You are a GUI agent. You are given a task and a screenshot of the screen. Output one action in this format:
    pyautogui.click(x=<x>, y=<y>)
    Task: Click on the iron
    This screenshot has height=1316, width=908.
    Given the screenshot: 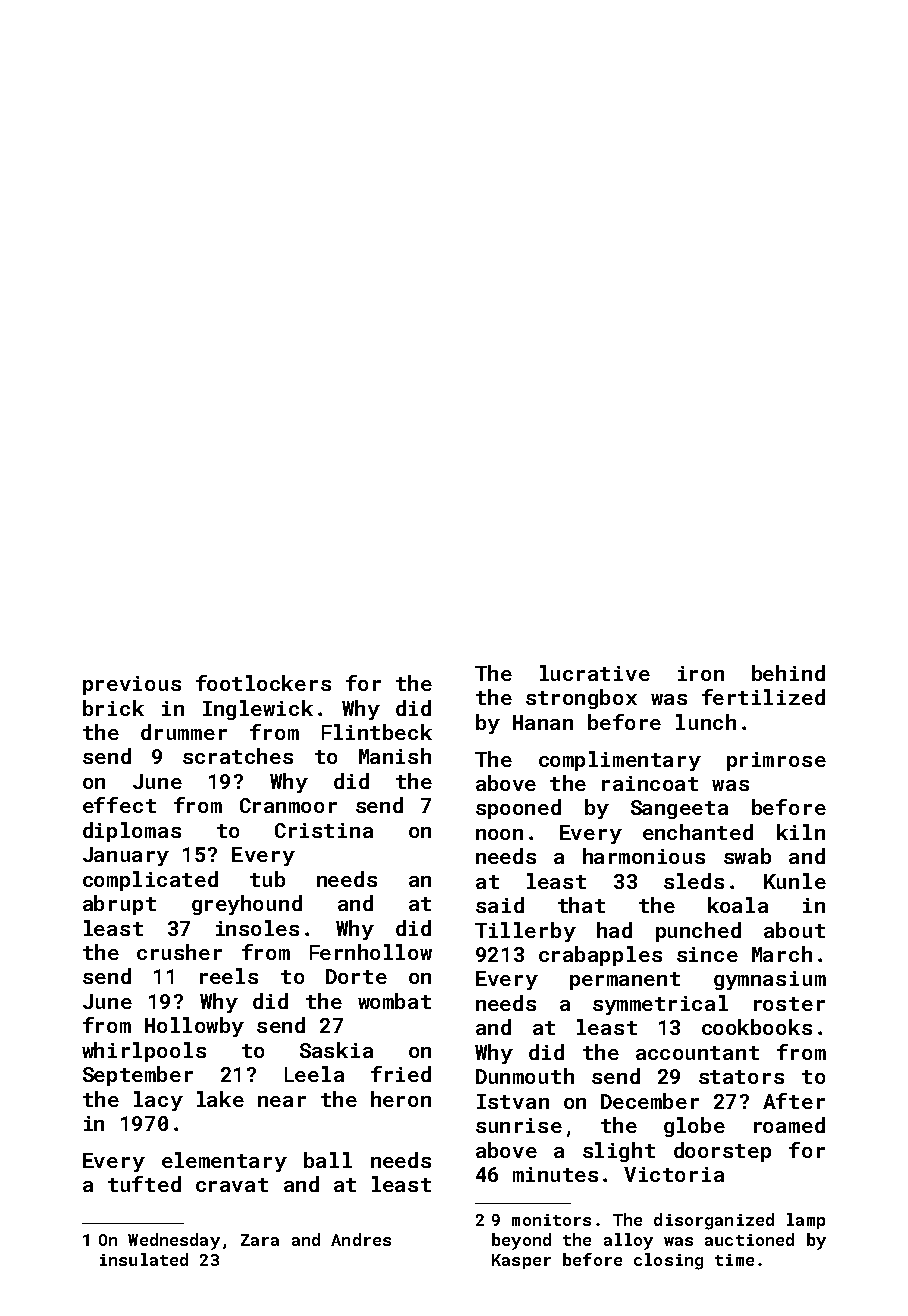 What is the action you would take?
    pyautogui.click(x=701, y=673)
